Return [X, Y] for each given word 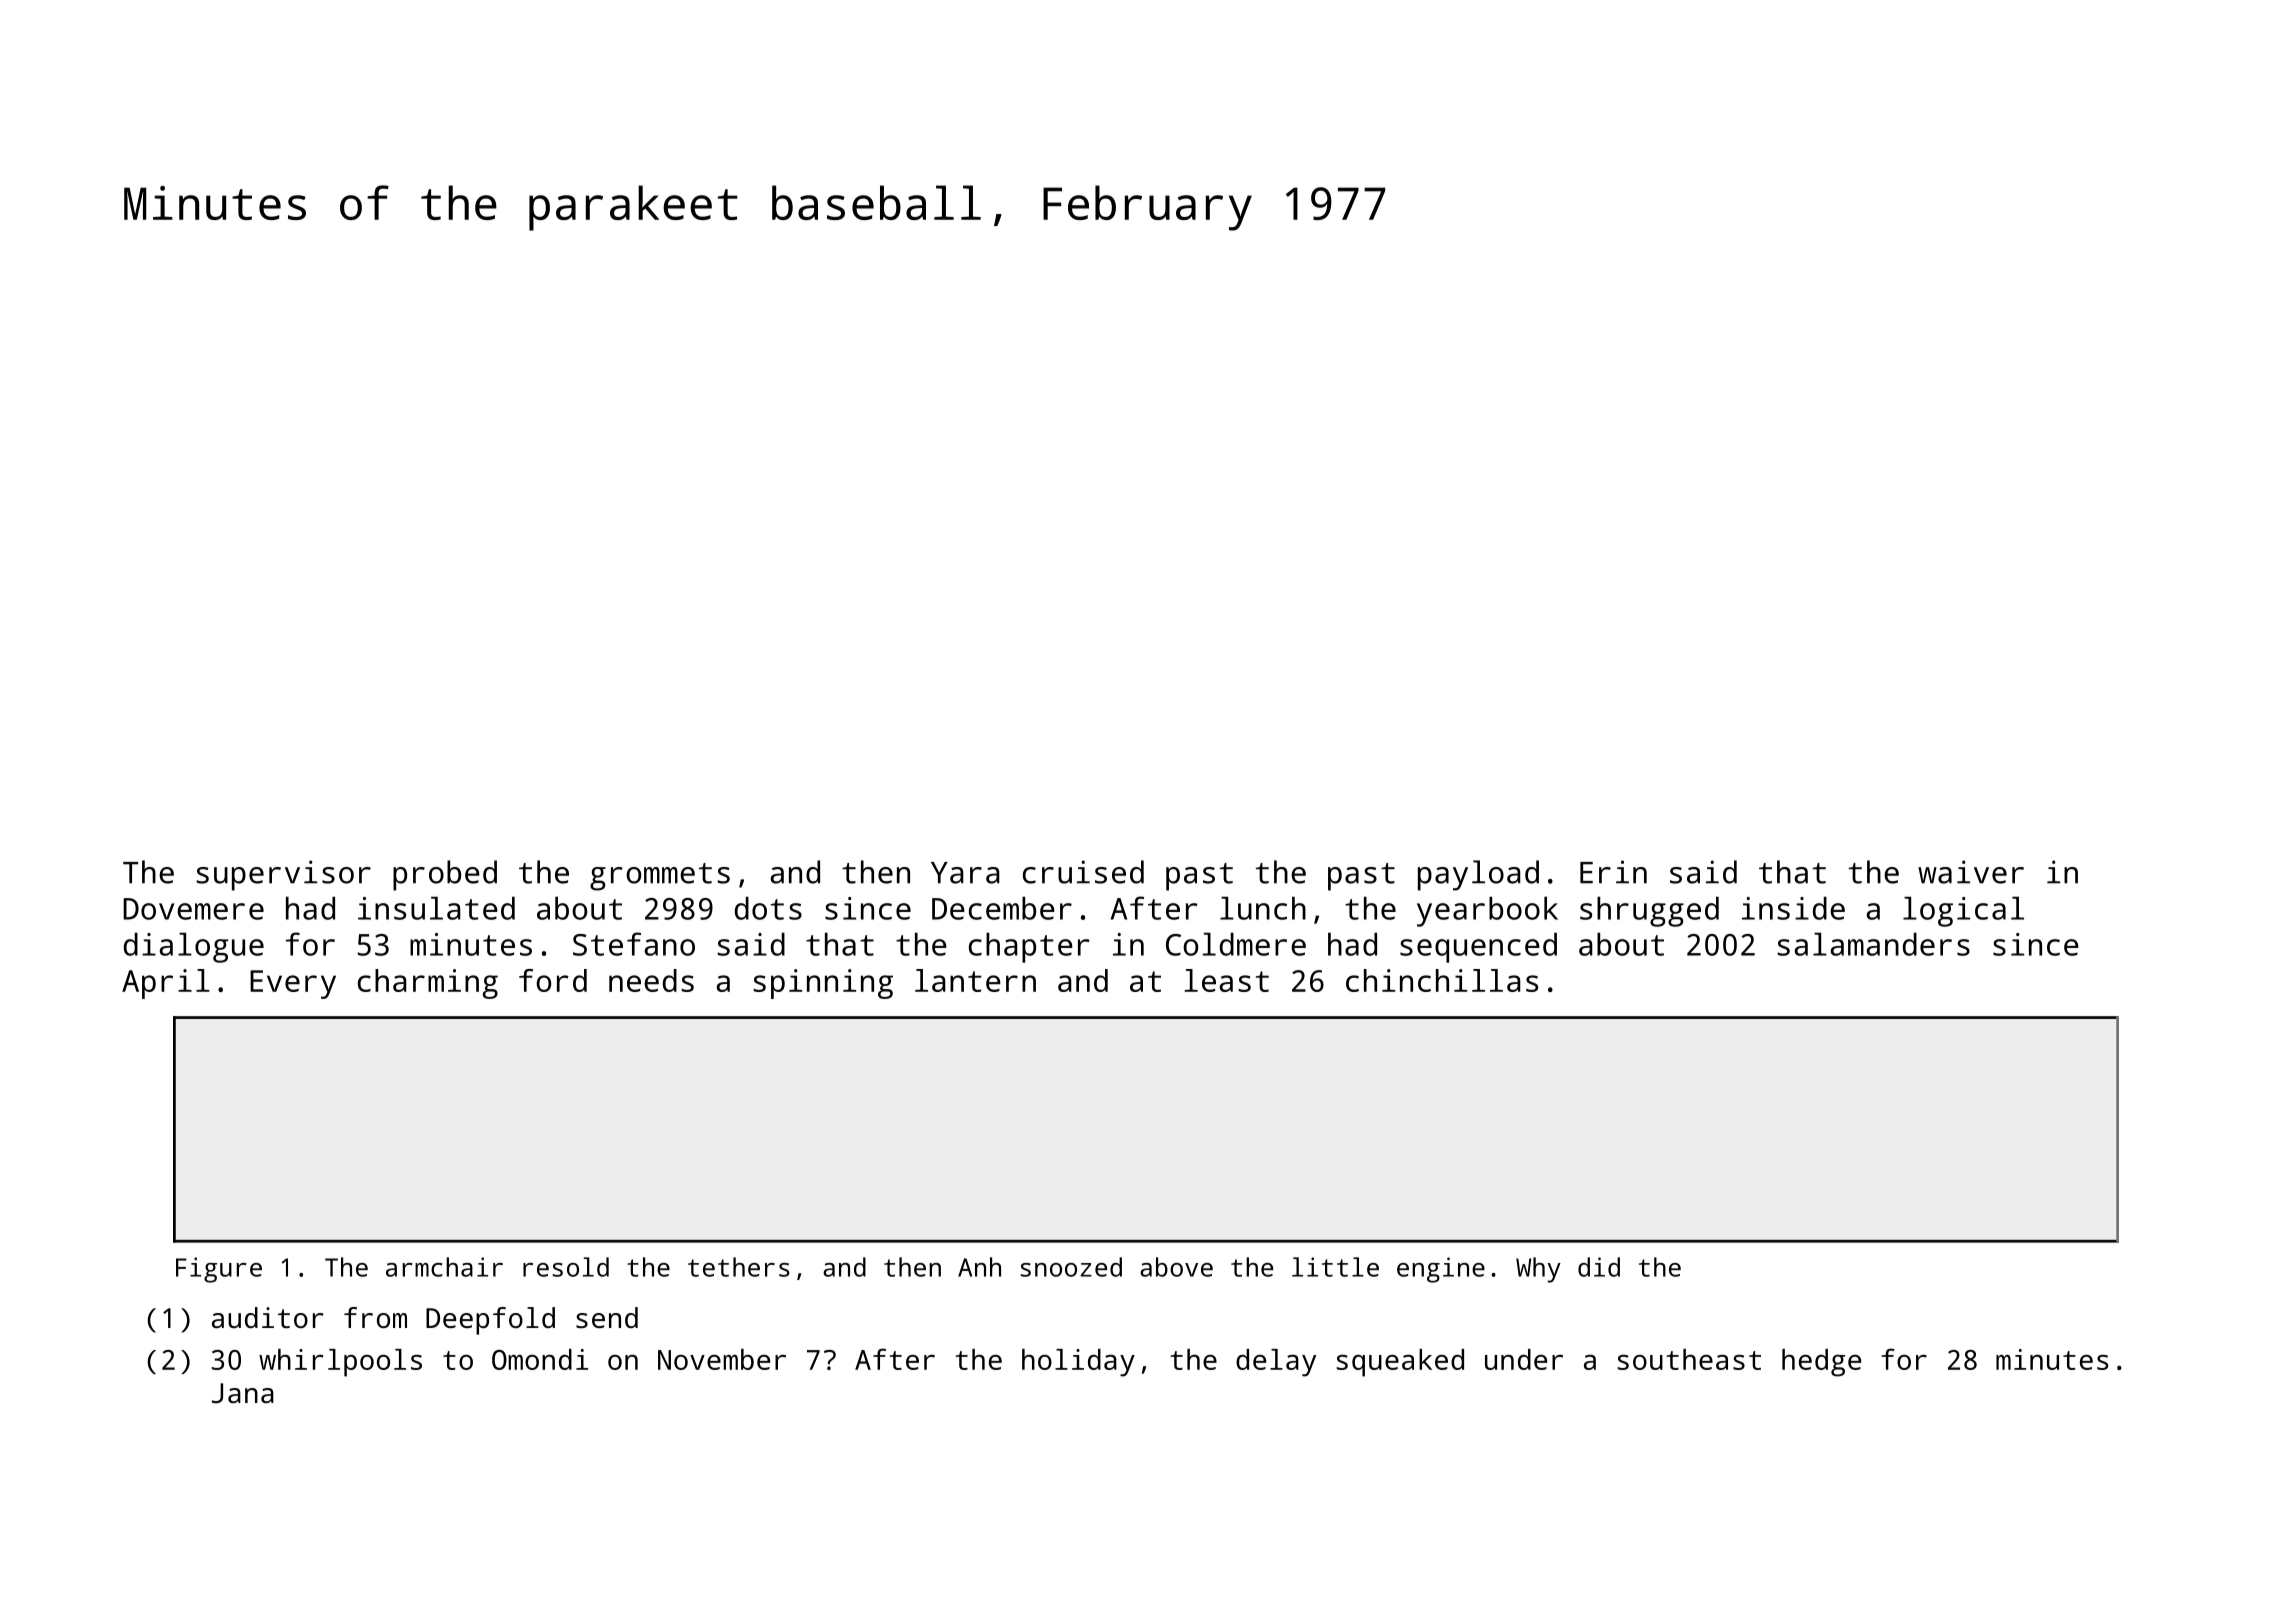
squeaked [1400, 1363]
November [722, 1359]
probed [445, 875]
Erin [1613, 872]
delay [1276, 1363]
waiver [1971, 872]
